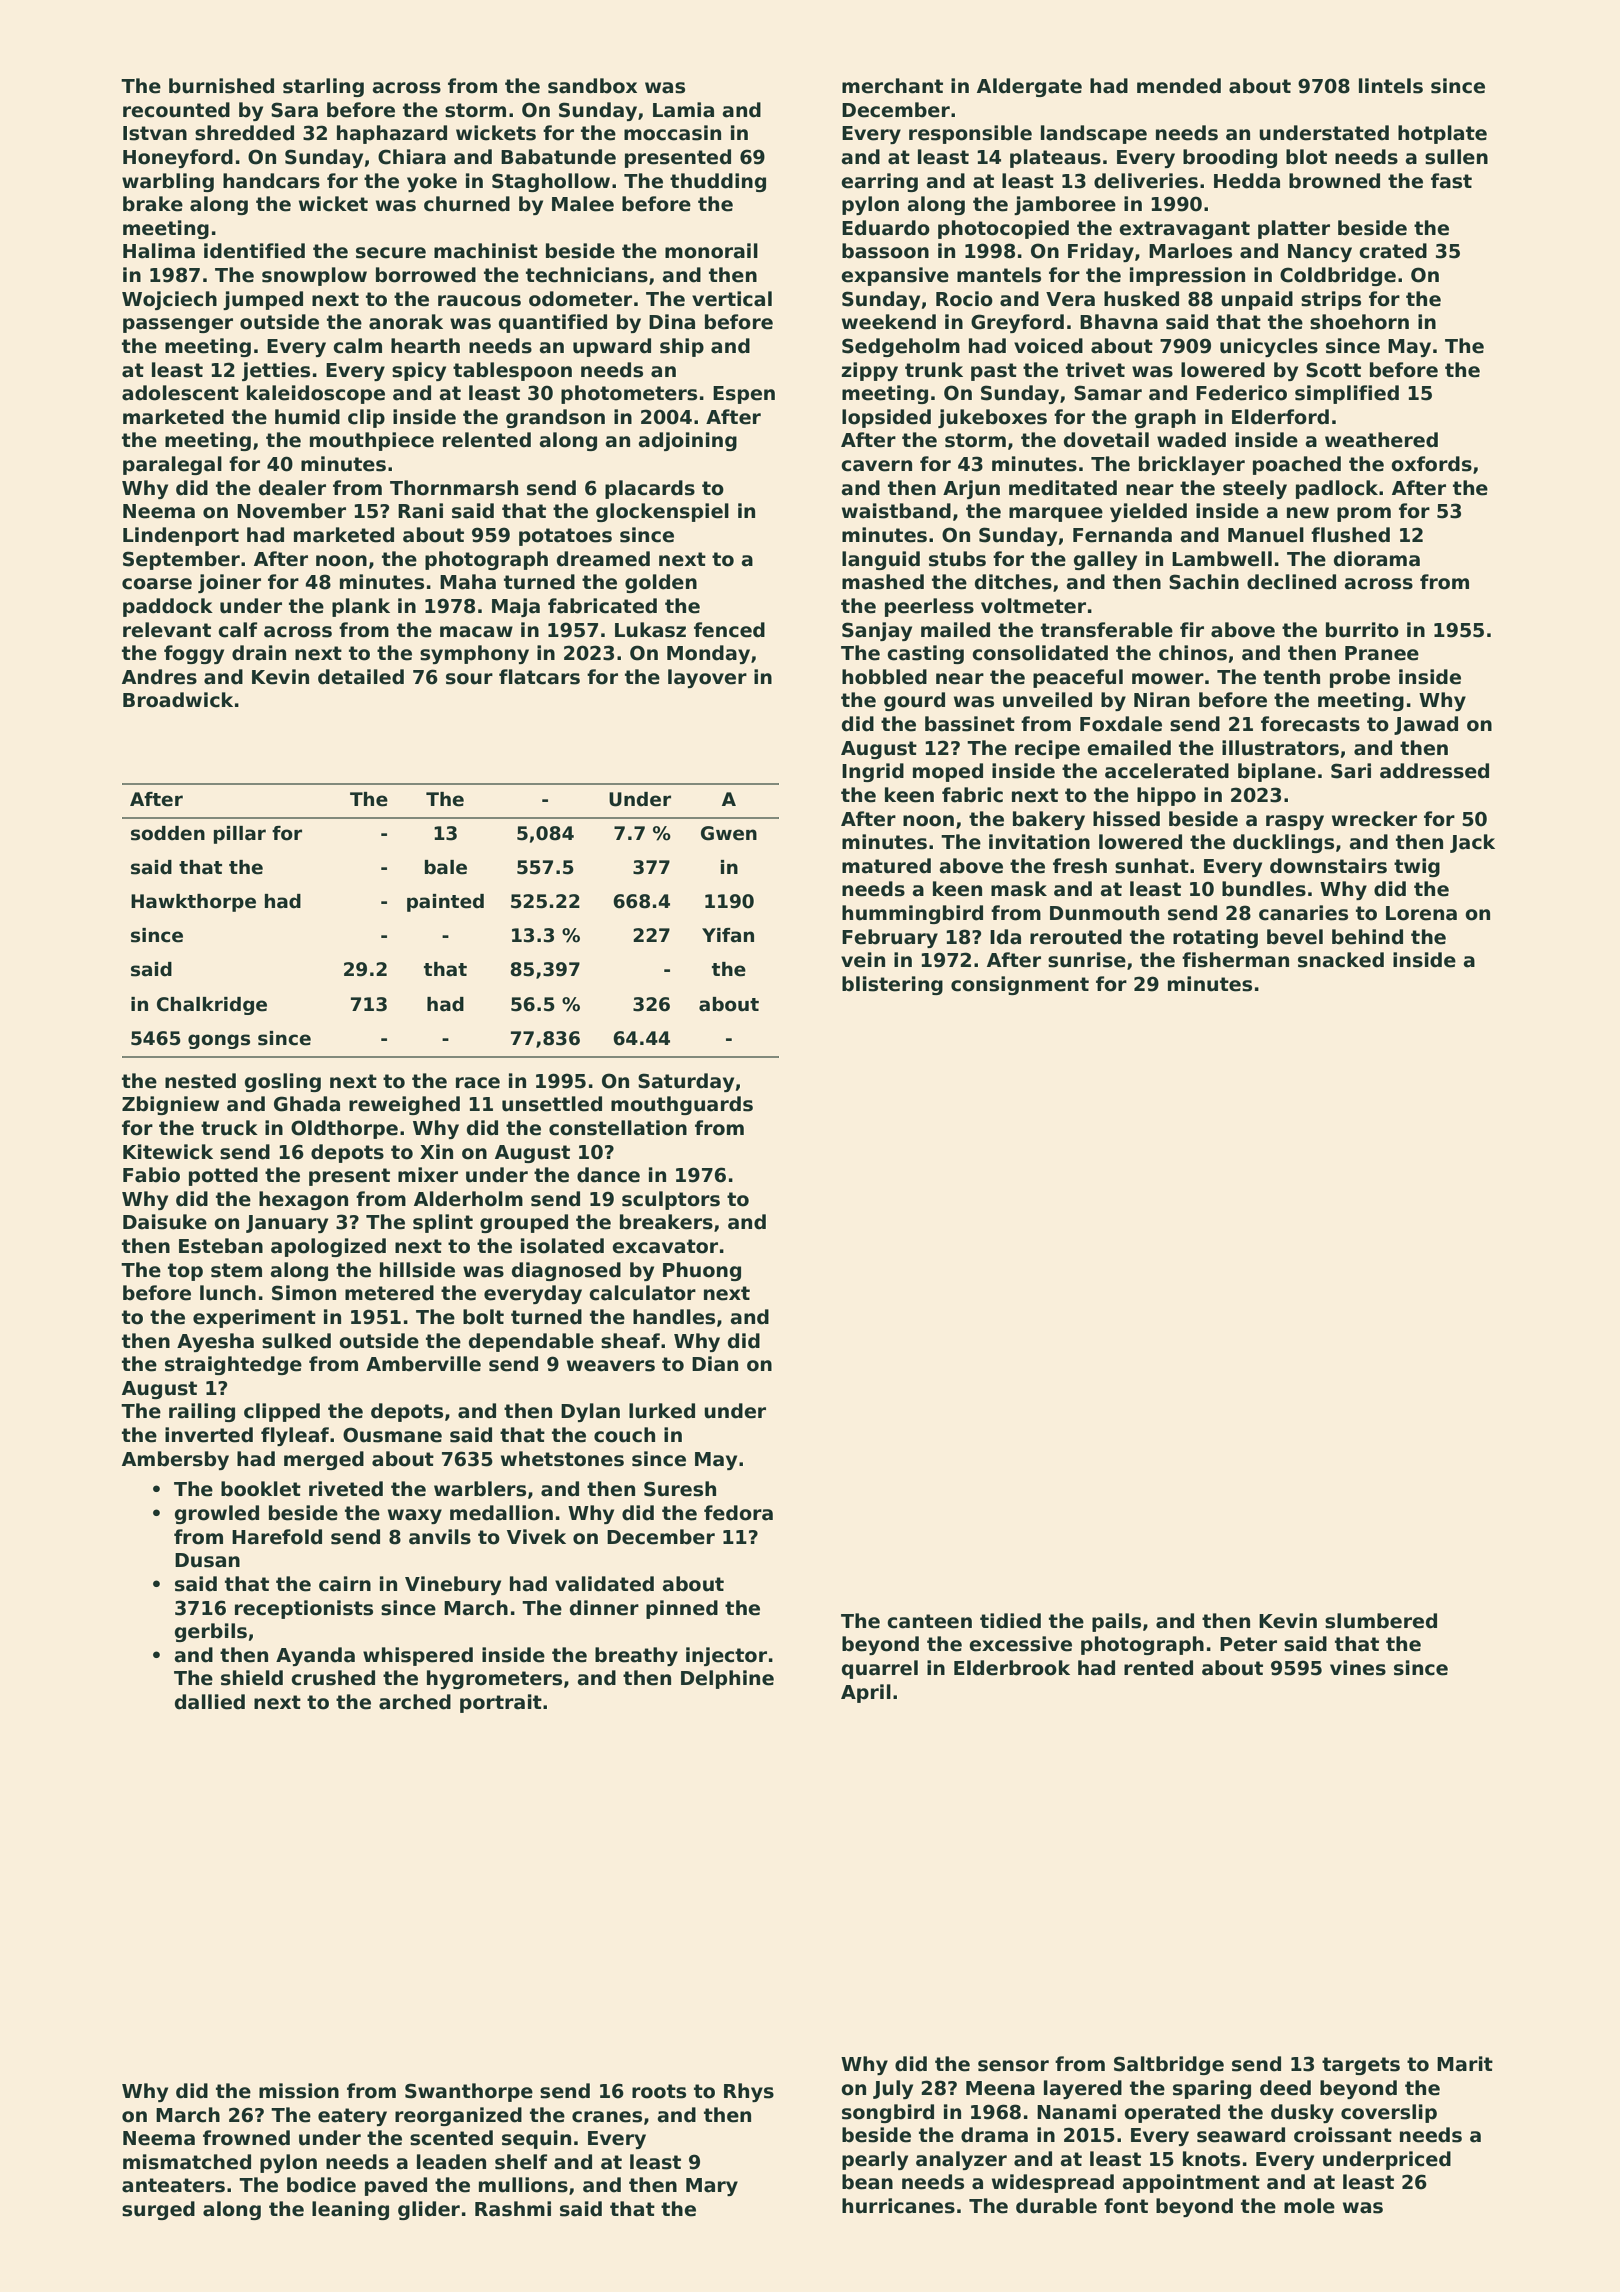  What do you see at coordinates (1377, 559) in the page?
I see `diorama` at bounding box center [1377, 559].
